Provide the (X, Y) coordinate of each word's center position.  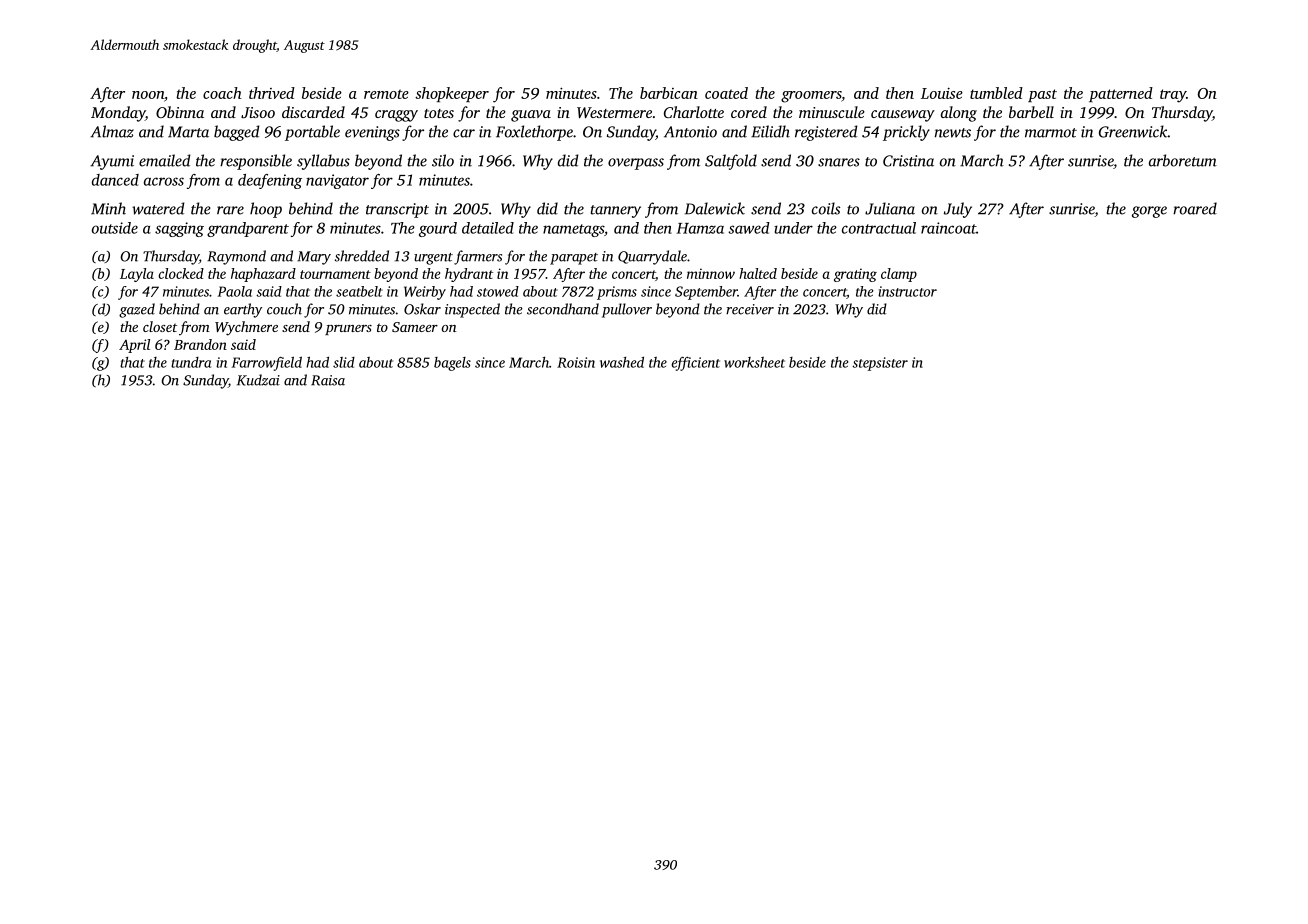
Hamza (700, 228)
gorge (1149, 212)
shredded (362, 256)
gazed (137, 310)
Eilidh (770, 131)
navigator (337, 181)
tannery (616, 211)
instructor (907, 291)
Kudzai (258, 380)
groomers (811, 97)
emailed (165, 160)
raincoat (948, 228)
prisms (617, 293)
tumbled (996, 93)
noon (148, 95)
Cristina (908, 161)
